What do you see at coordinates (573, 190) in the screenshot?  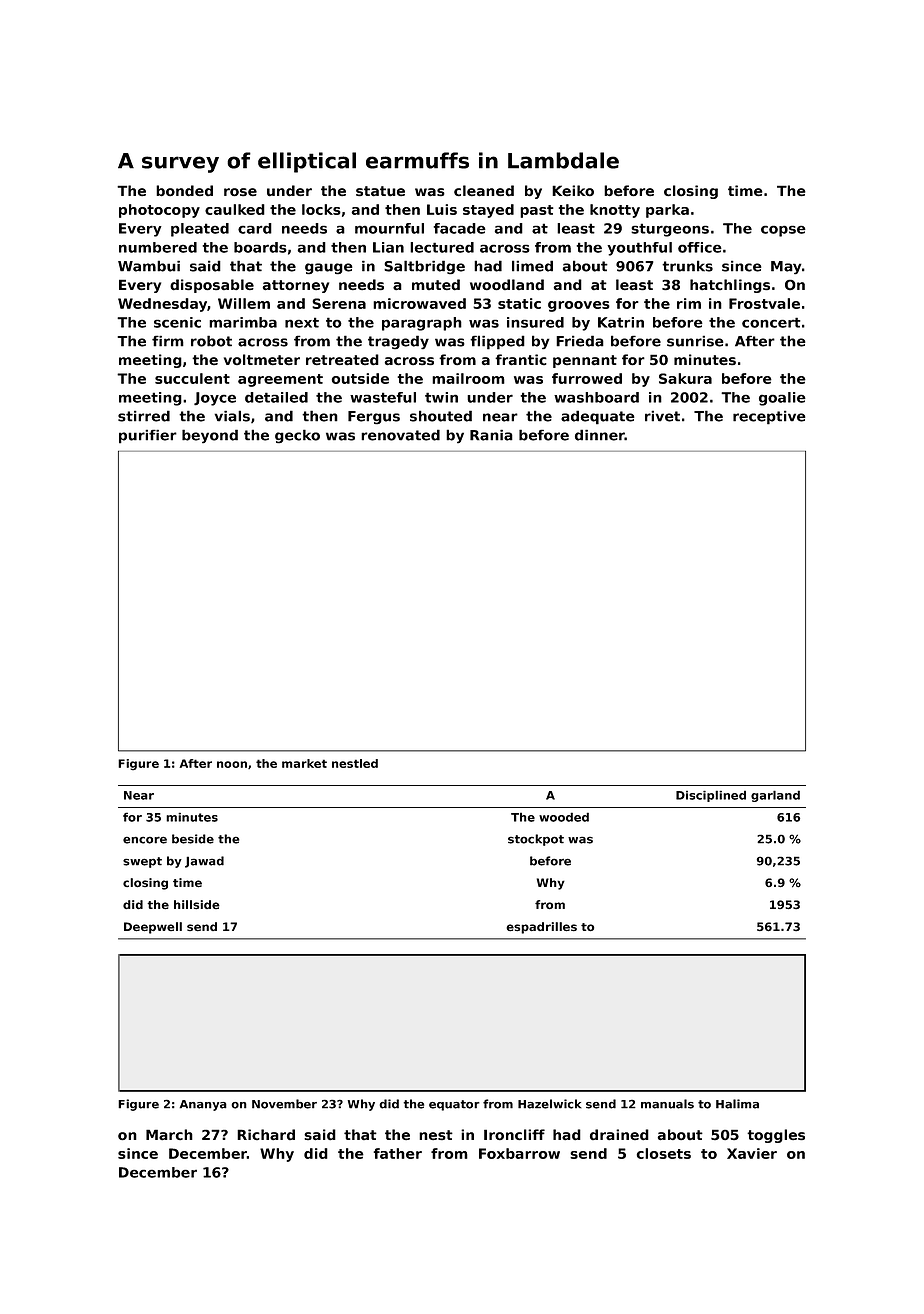 I see `Keiko` at bounding box center [573, 190].
